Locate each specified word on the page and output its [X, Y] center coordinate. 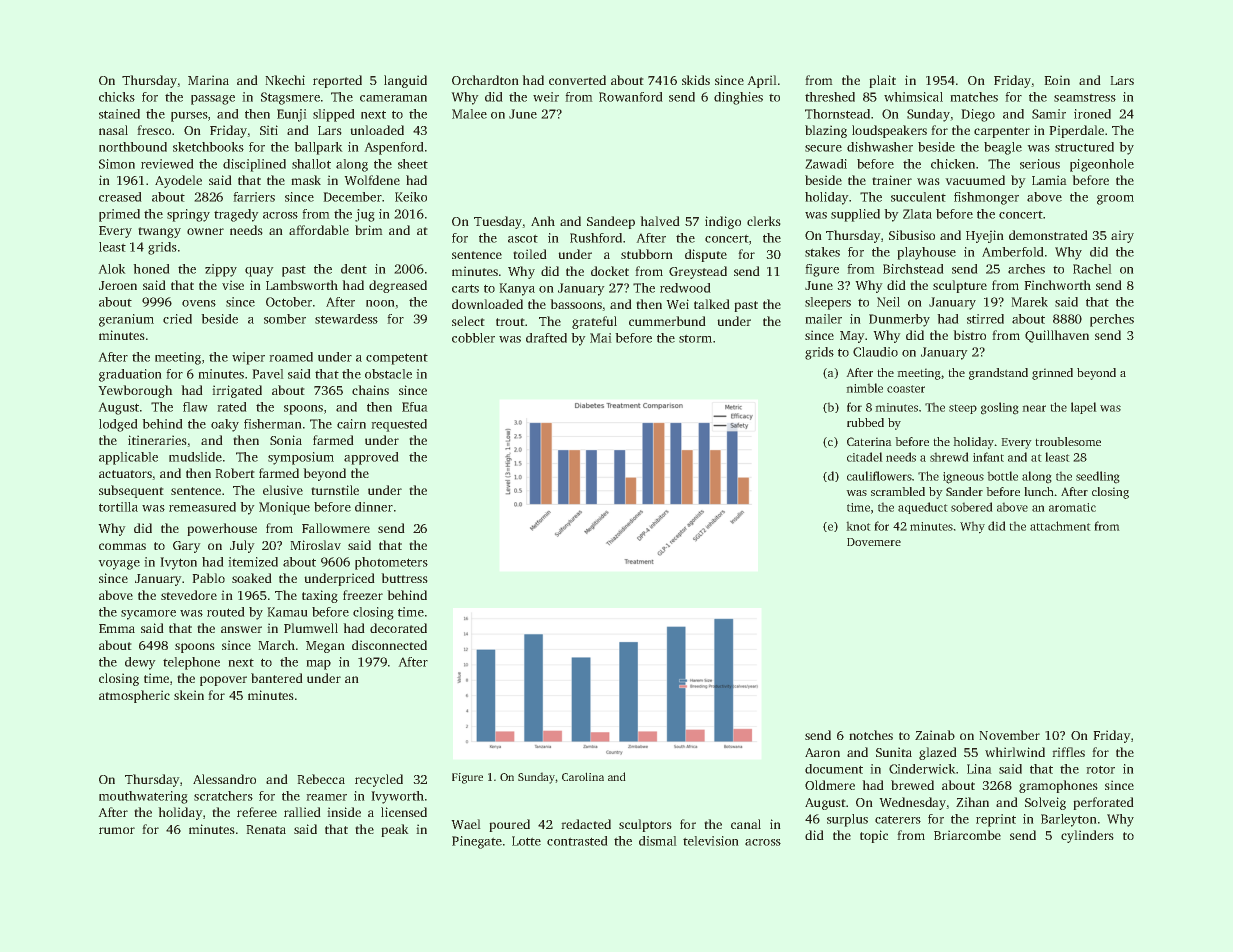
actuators [125, 474]
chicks [117, 97]
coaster [906, 389]
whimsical [913, 97]
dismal [658, 841]
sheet [413, 164]
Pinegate [477, 842]
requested [399, 425]
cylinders [1087, 836]
